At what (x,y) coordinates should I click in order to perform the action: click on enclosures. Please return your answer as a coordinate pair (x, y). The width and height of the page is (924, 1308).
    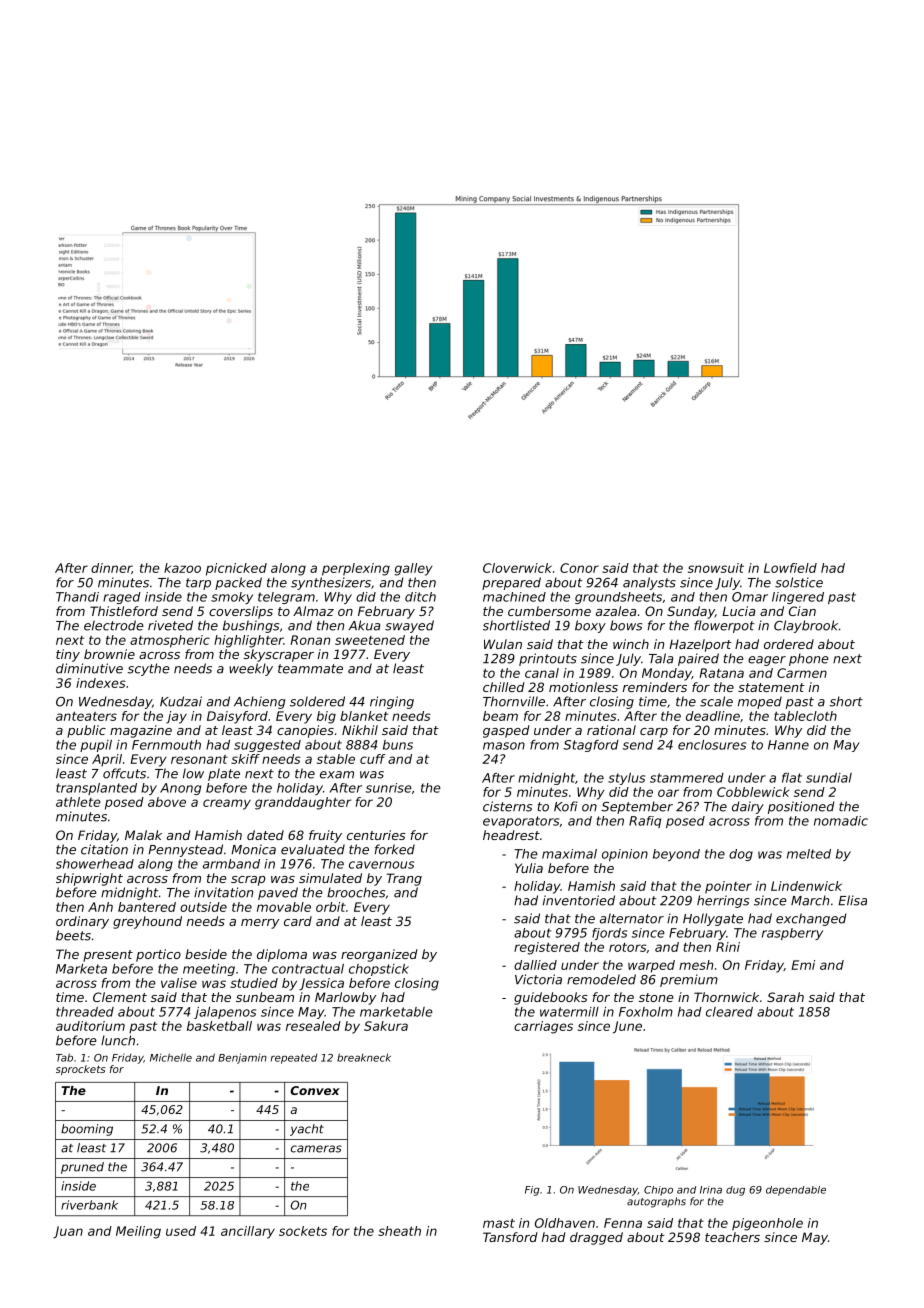
    Looking at the image, I should click on (712, 745).
